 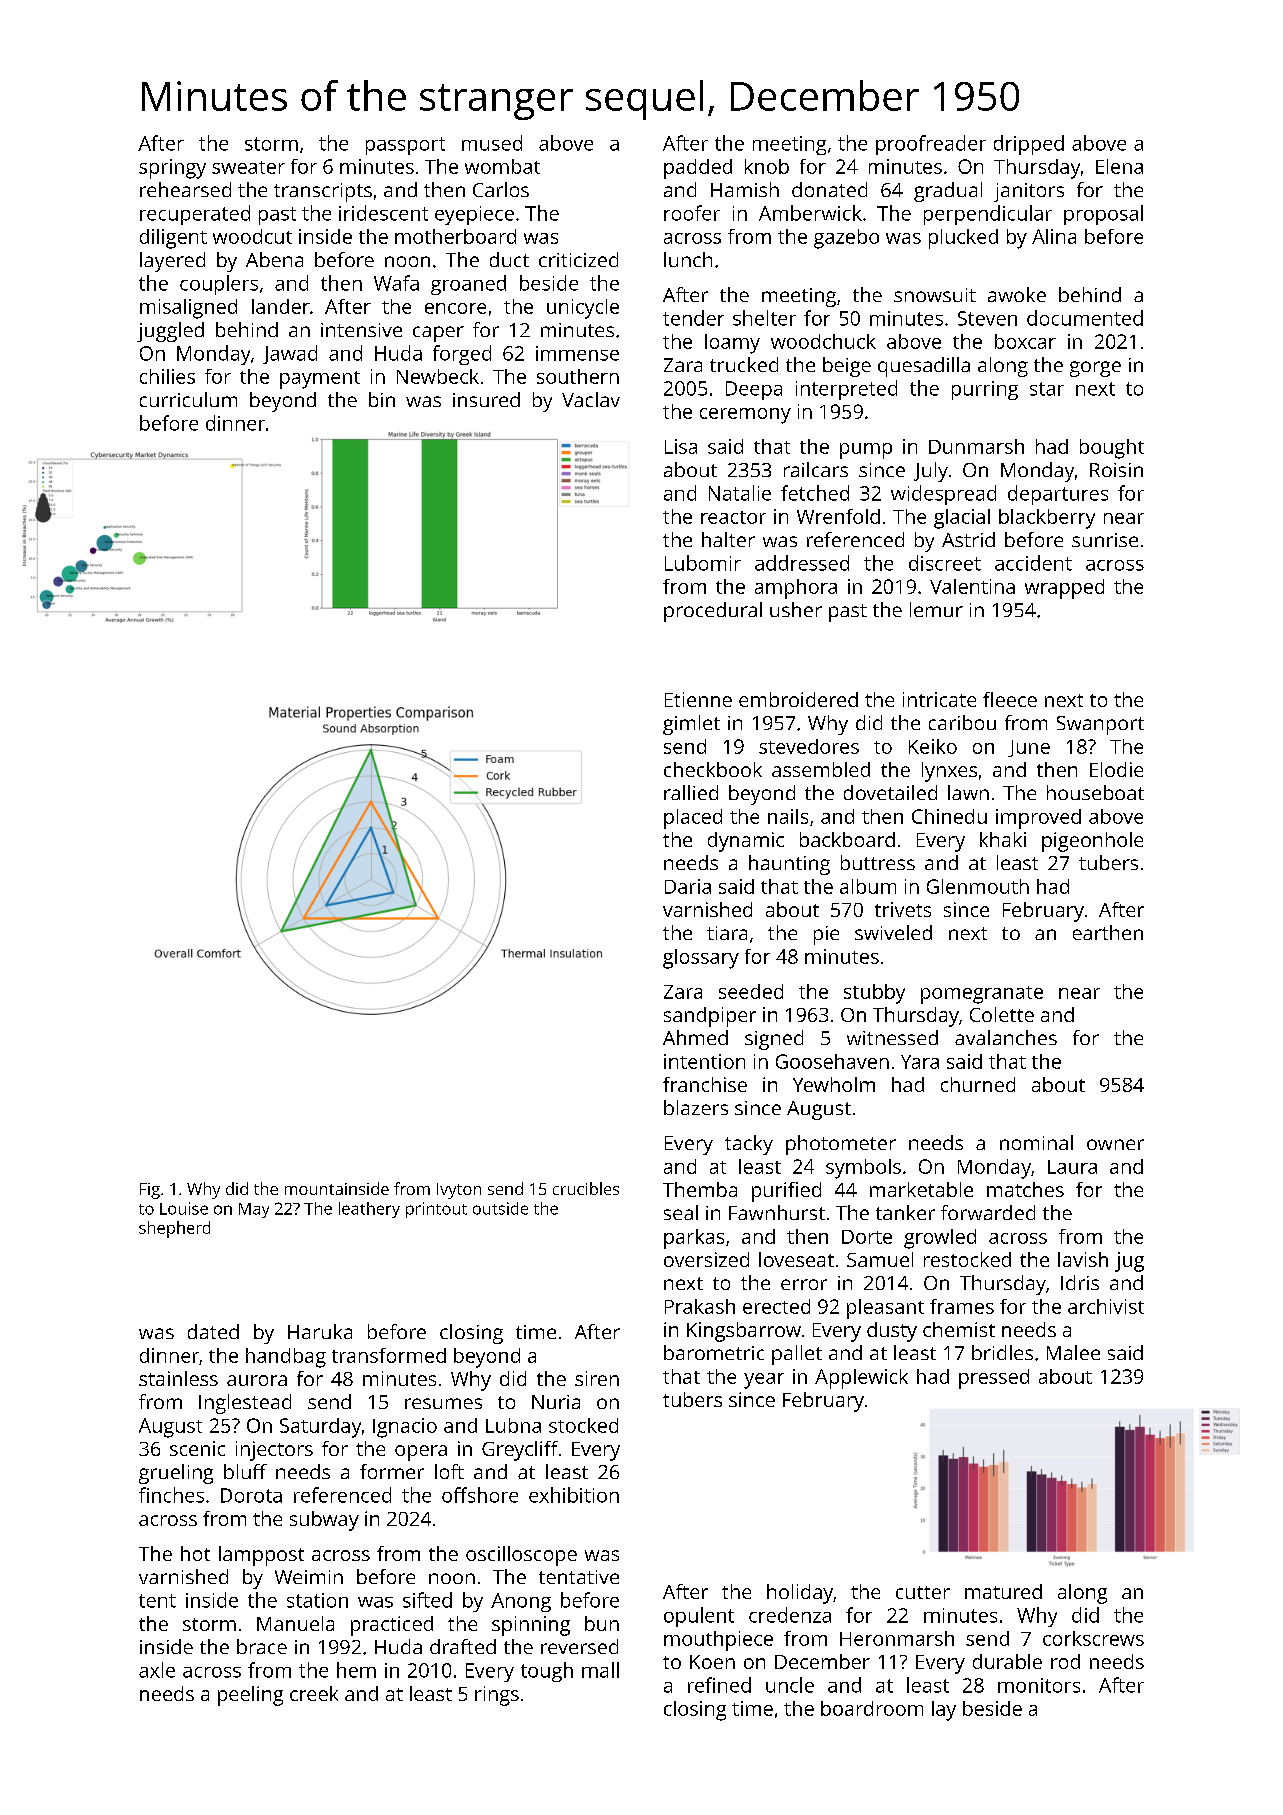 I want to click on Glenmouth, so click(x=978, y=886).
